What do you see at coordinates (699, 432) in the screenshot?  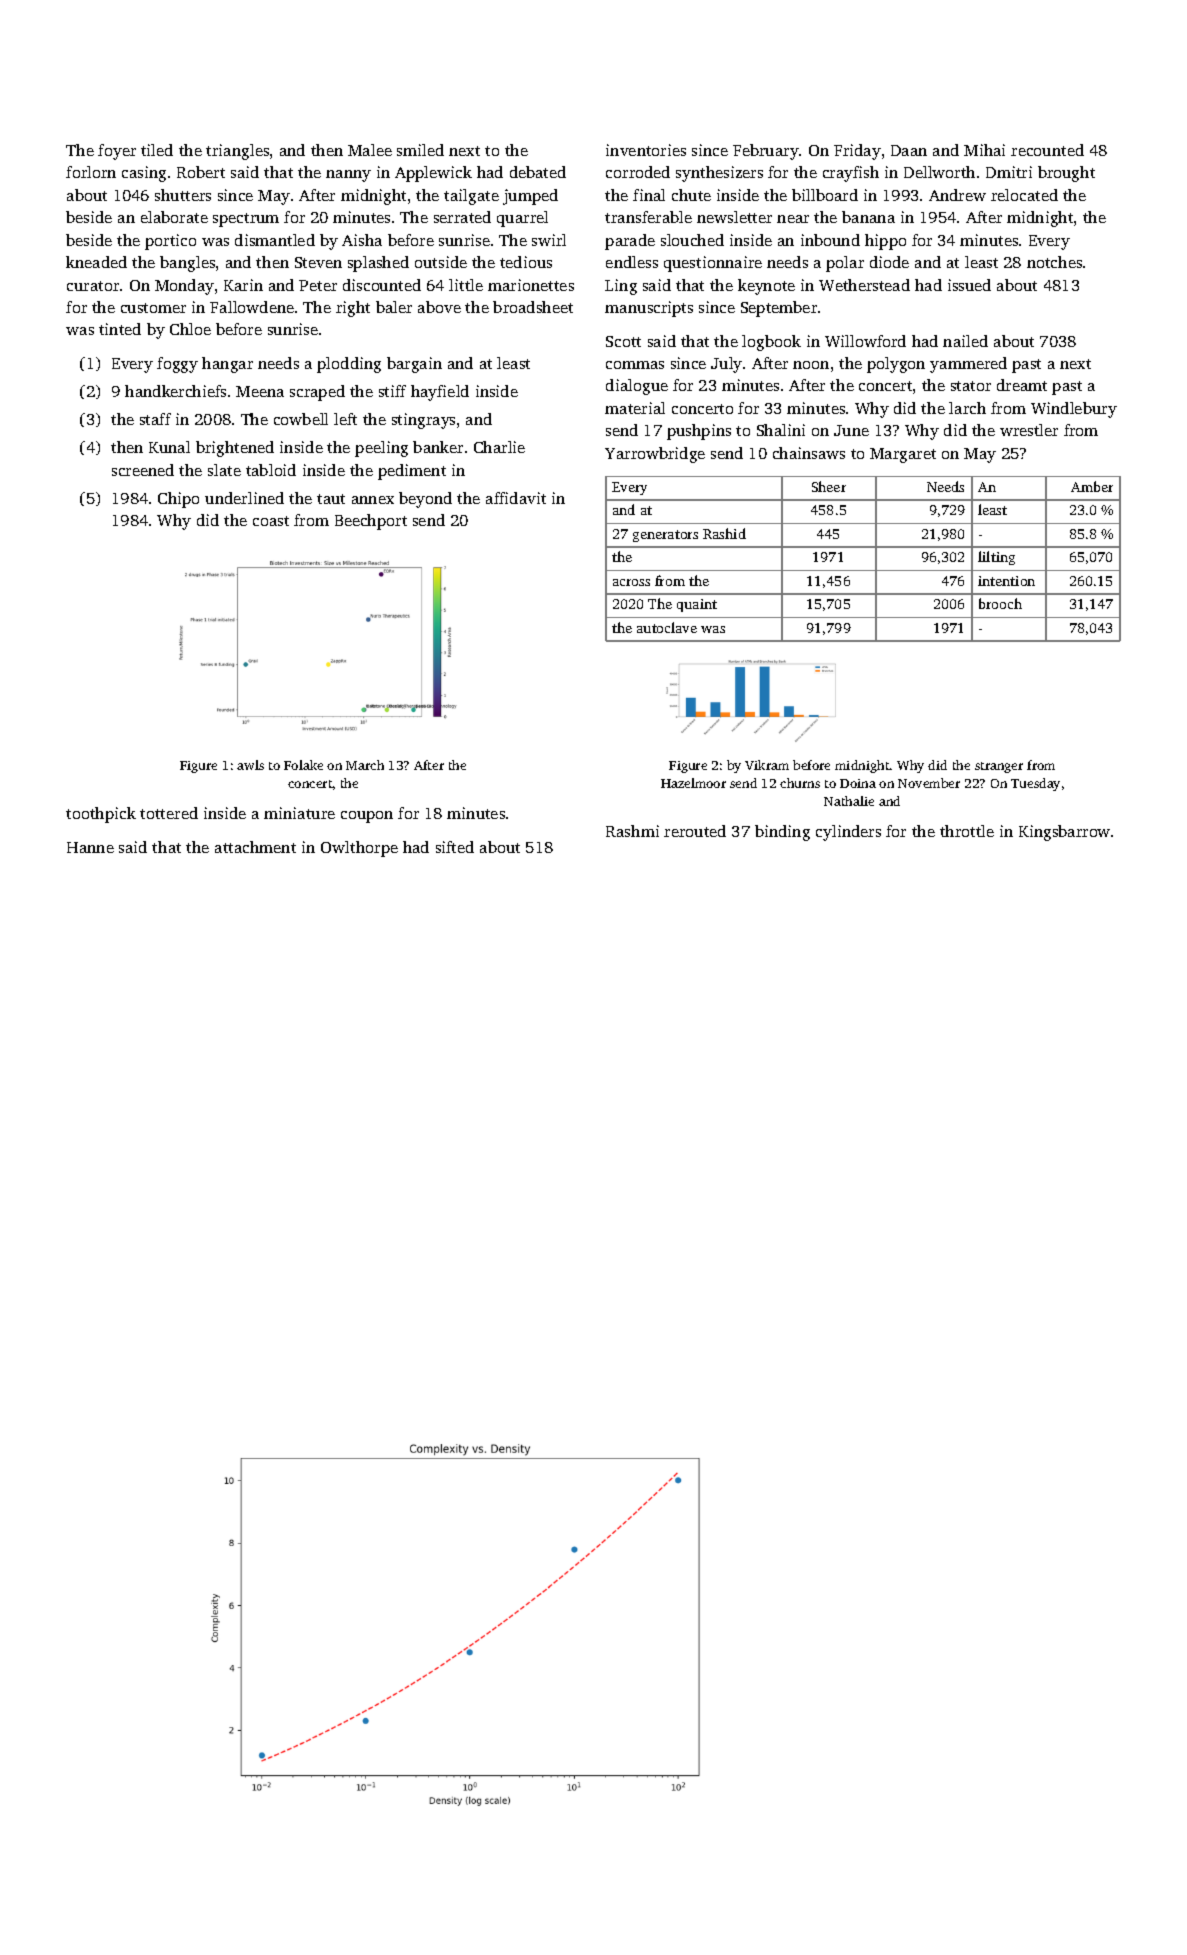 I see `pushpins` at bounding box center [699, 432].
